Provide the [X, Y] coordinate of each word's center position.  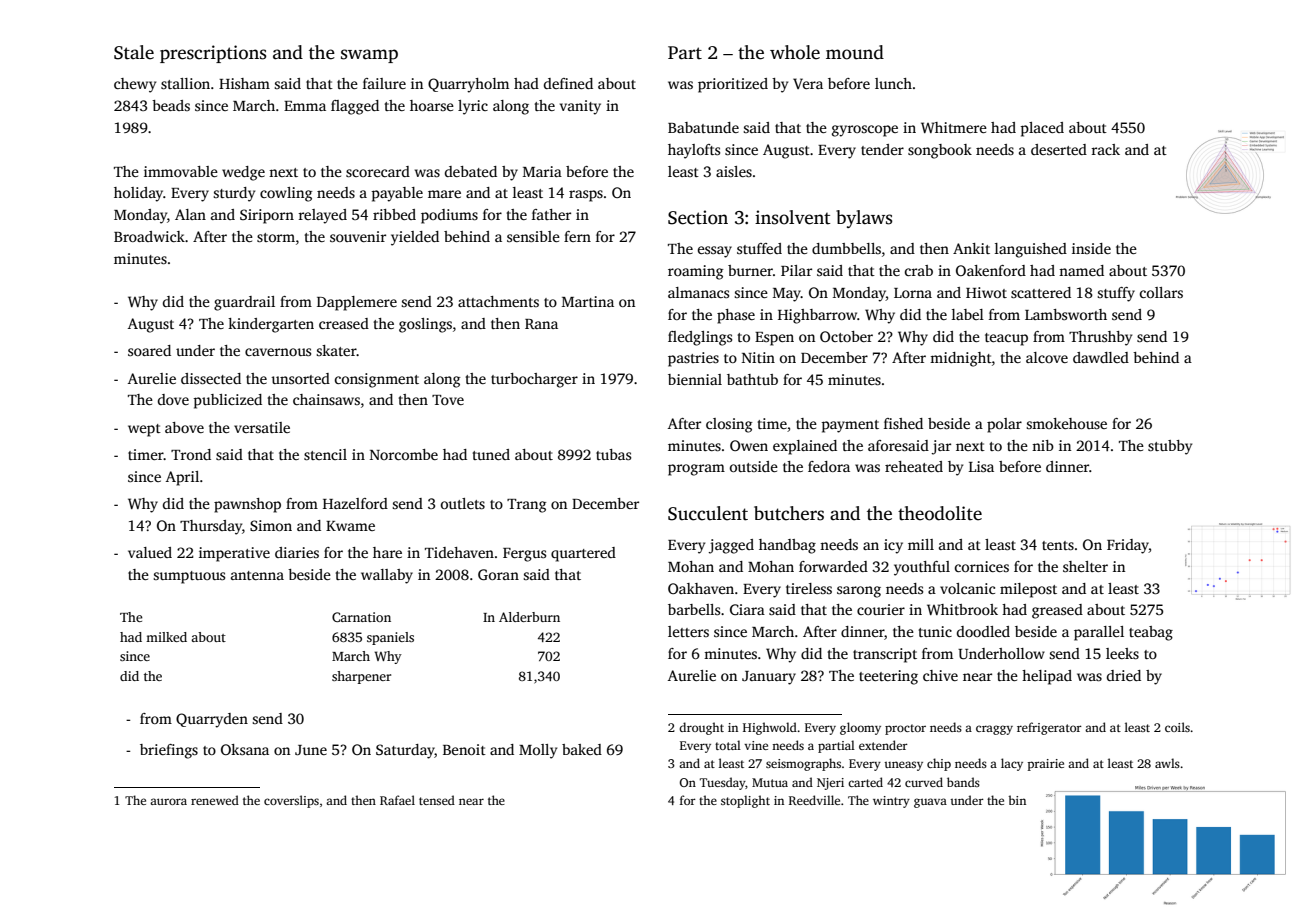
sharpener [361, 677]
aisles [734, 171]
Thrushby [1100, 338]
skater [336, 350]
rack [1105, 149]
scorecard [378, 171]
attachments [498, 301]
